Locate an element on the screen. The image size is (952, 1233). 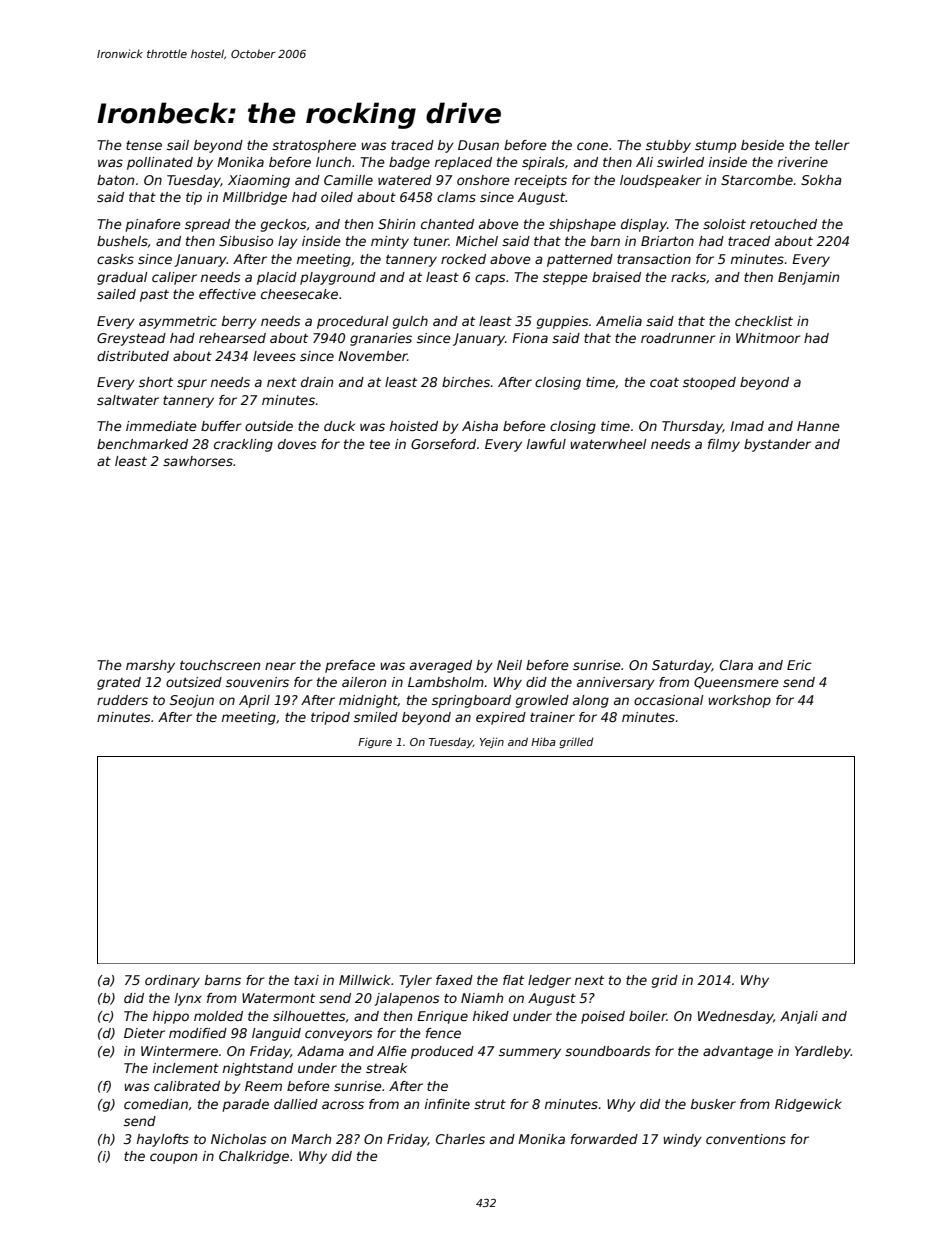
jalapenos is located at coordinates (407, 999).
